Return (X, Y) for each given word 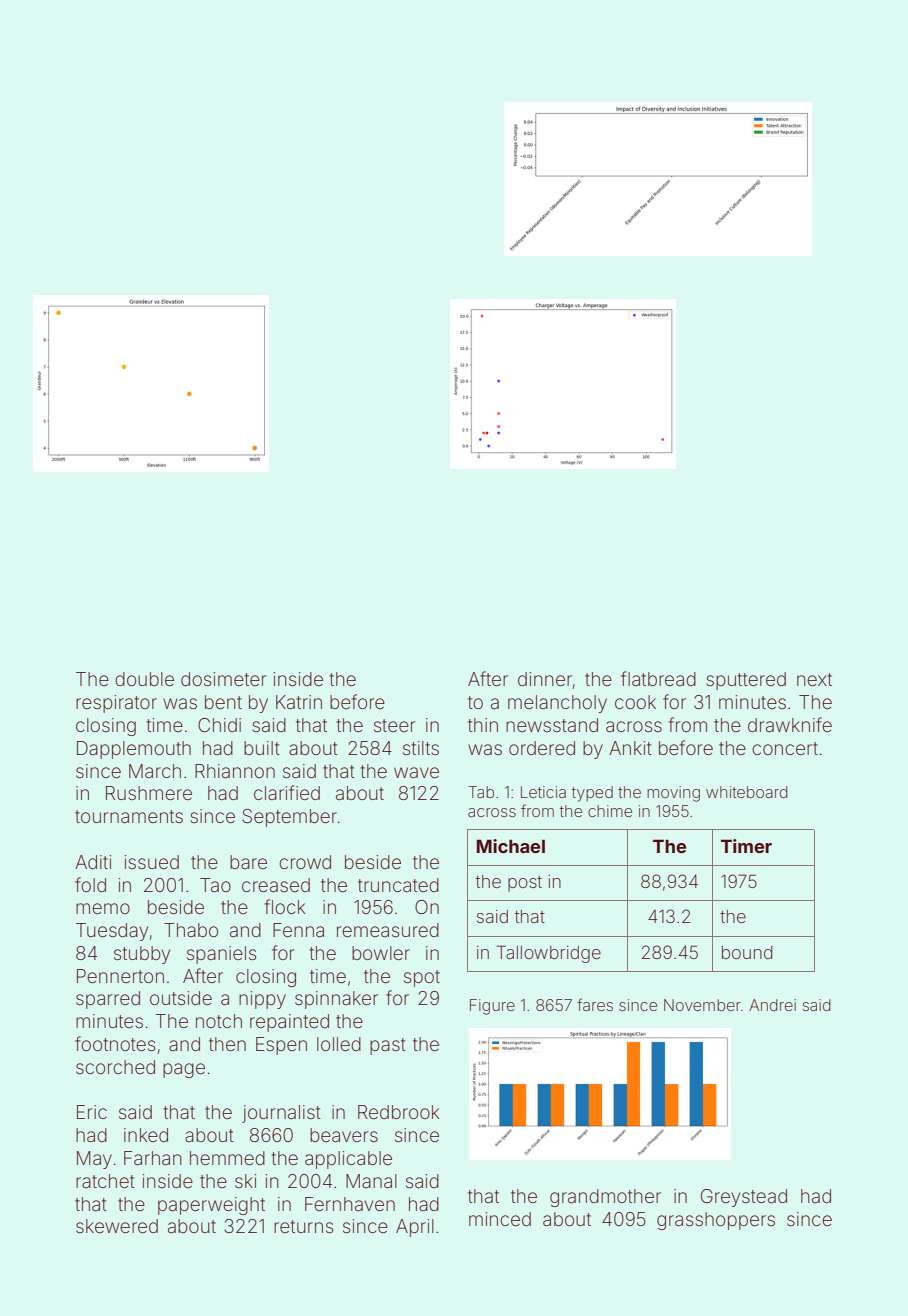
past (388, 1046)
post (525, 884)
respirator (116, 704)
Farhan (153, 1158)
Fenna (298, 930)
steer (395, 725)
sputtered (746, 681)
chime (610, 811)
